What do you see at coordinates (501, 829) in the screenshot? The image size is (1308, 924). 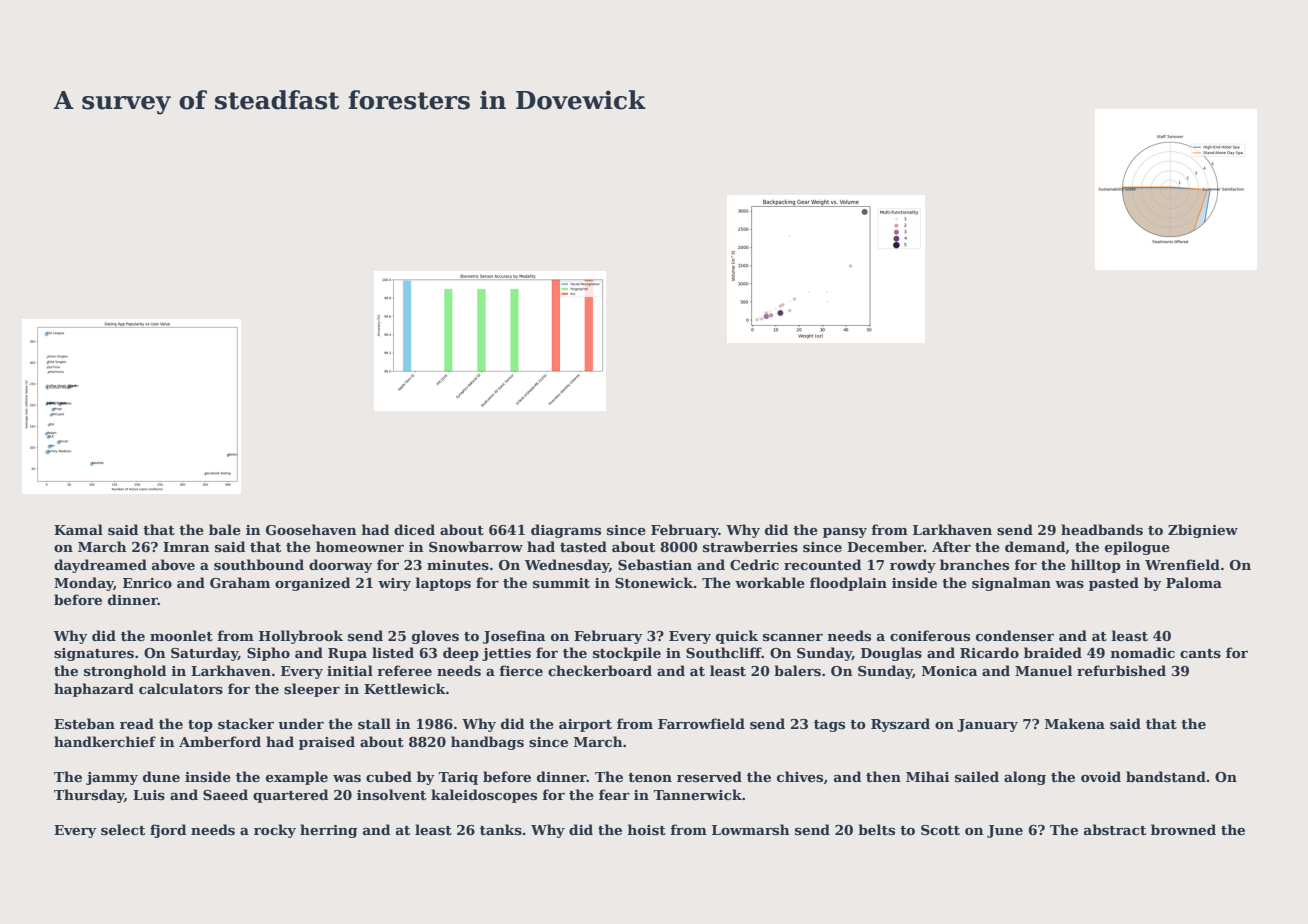 I see `tanks` at bounding box center [501, 829].
